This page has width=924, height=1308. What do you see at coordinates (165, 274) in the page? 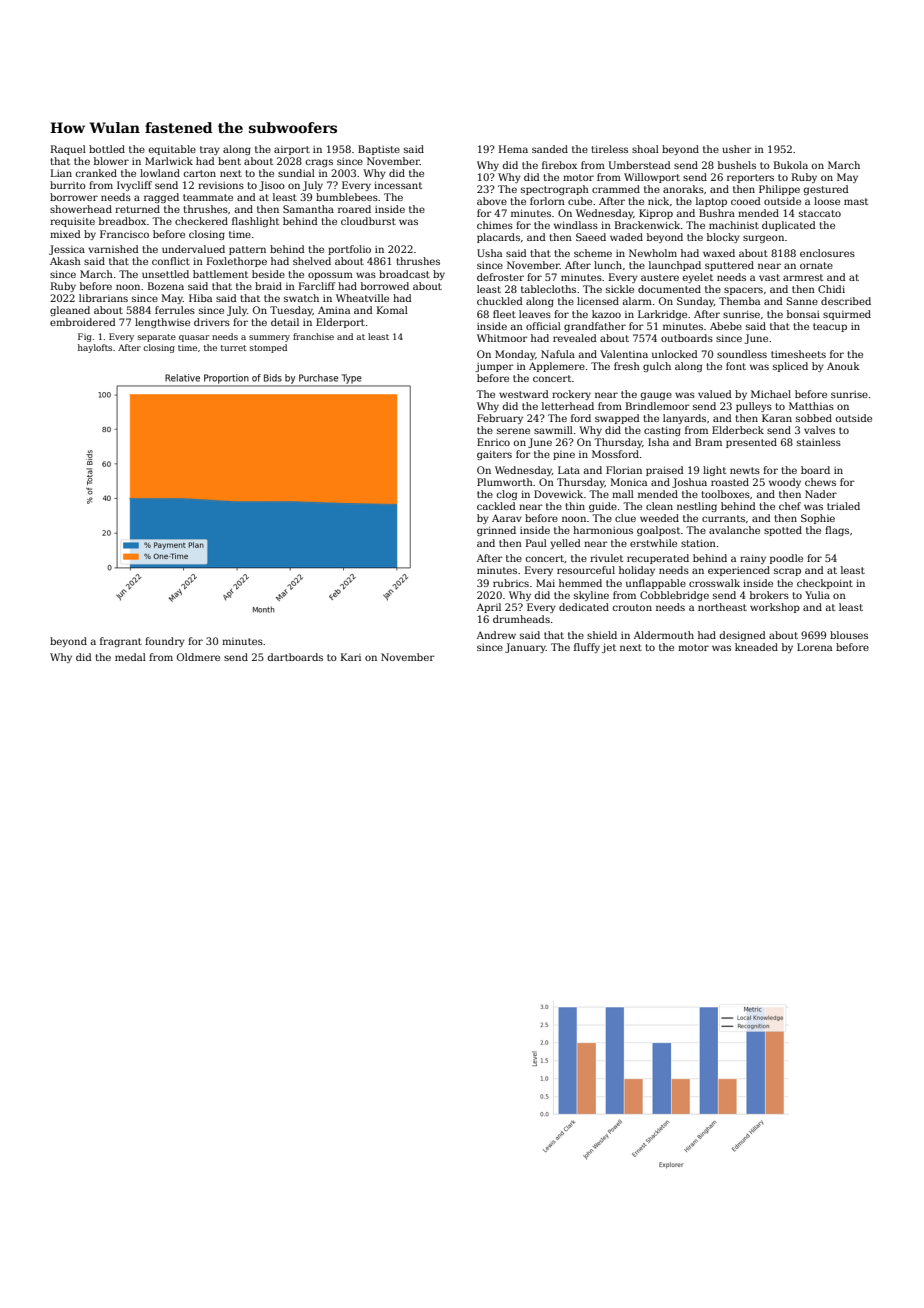
I see `unsettled` at bounding box center [165, 274].
